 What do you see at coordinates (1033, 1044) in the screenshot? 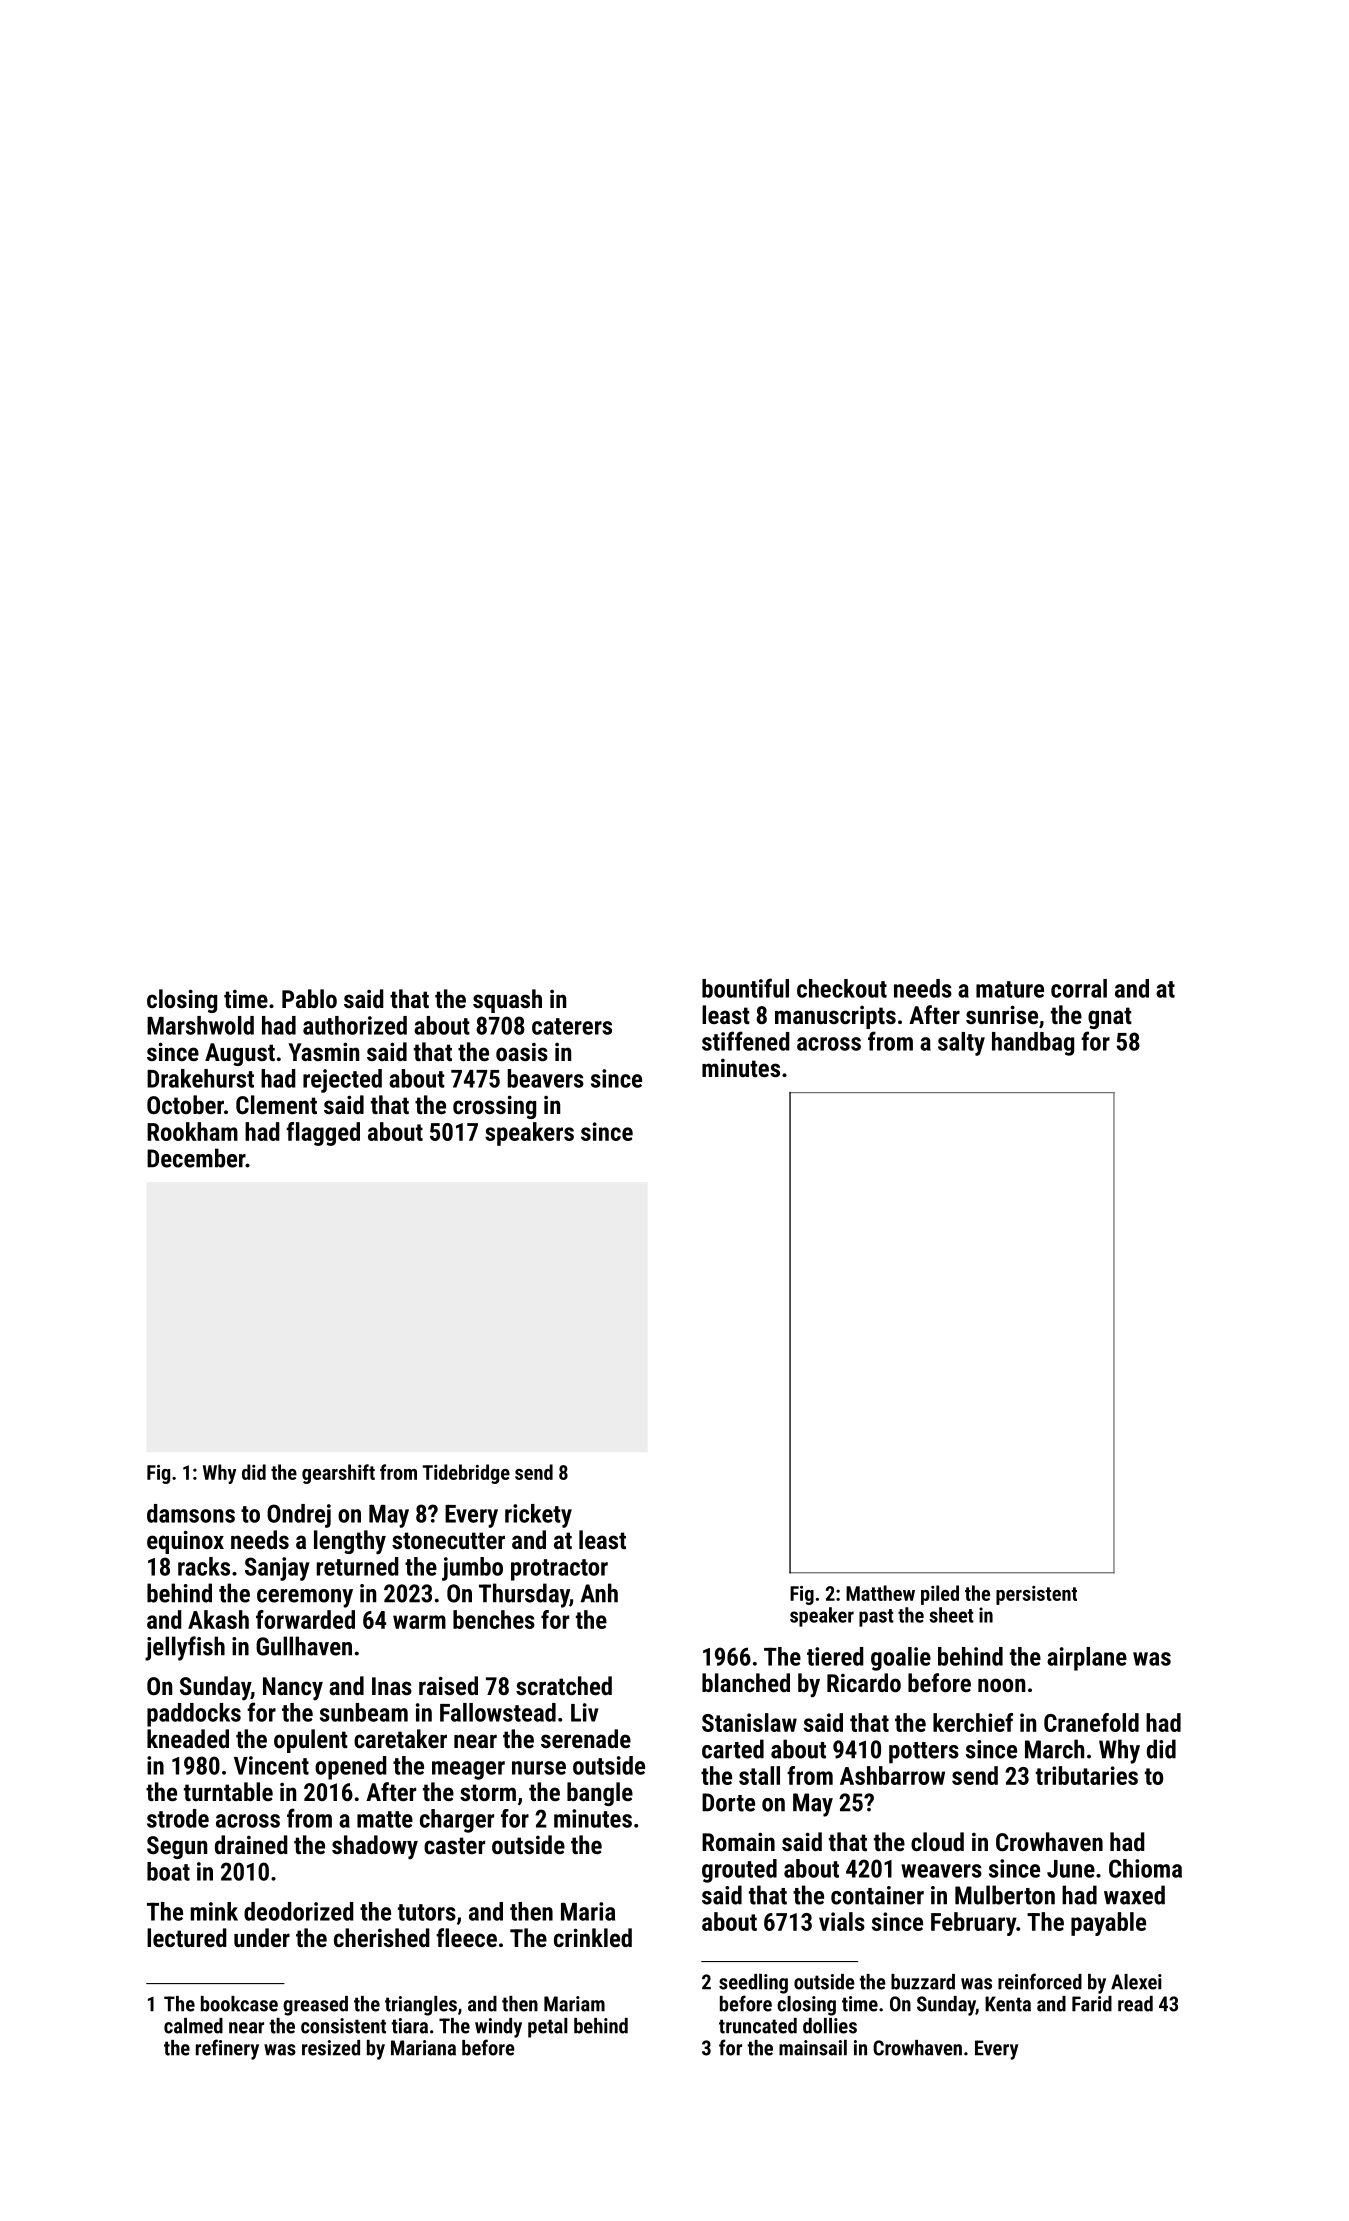
I see `handbag` at bounding box center [1033, 1044].
